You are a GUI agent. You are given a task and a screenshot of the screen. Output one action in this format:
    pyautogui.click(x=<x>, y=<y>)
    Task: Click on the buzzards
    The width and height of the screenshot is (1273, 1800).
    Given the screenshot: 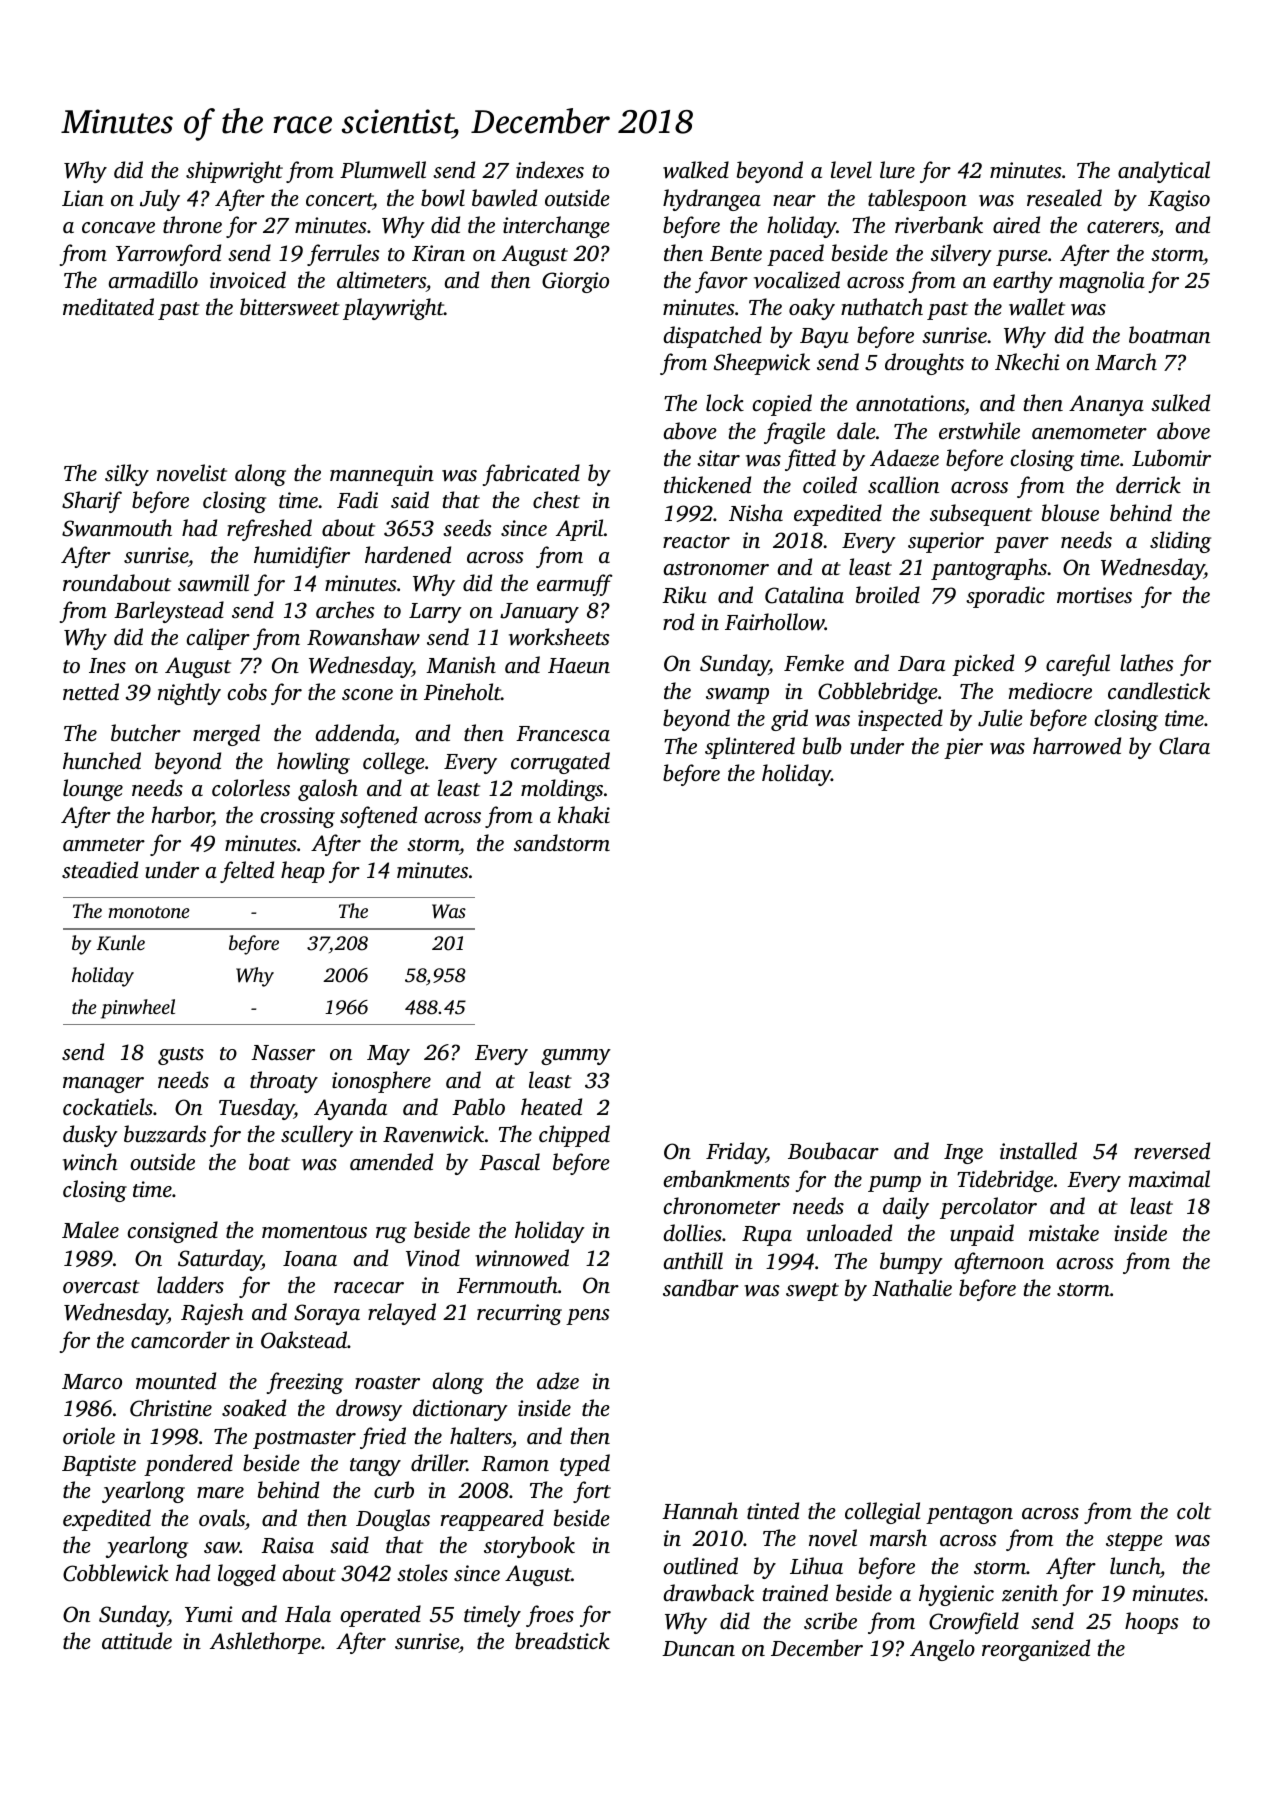 What is the action you would take?
    pyautogui.click(x=165, y=1134)
